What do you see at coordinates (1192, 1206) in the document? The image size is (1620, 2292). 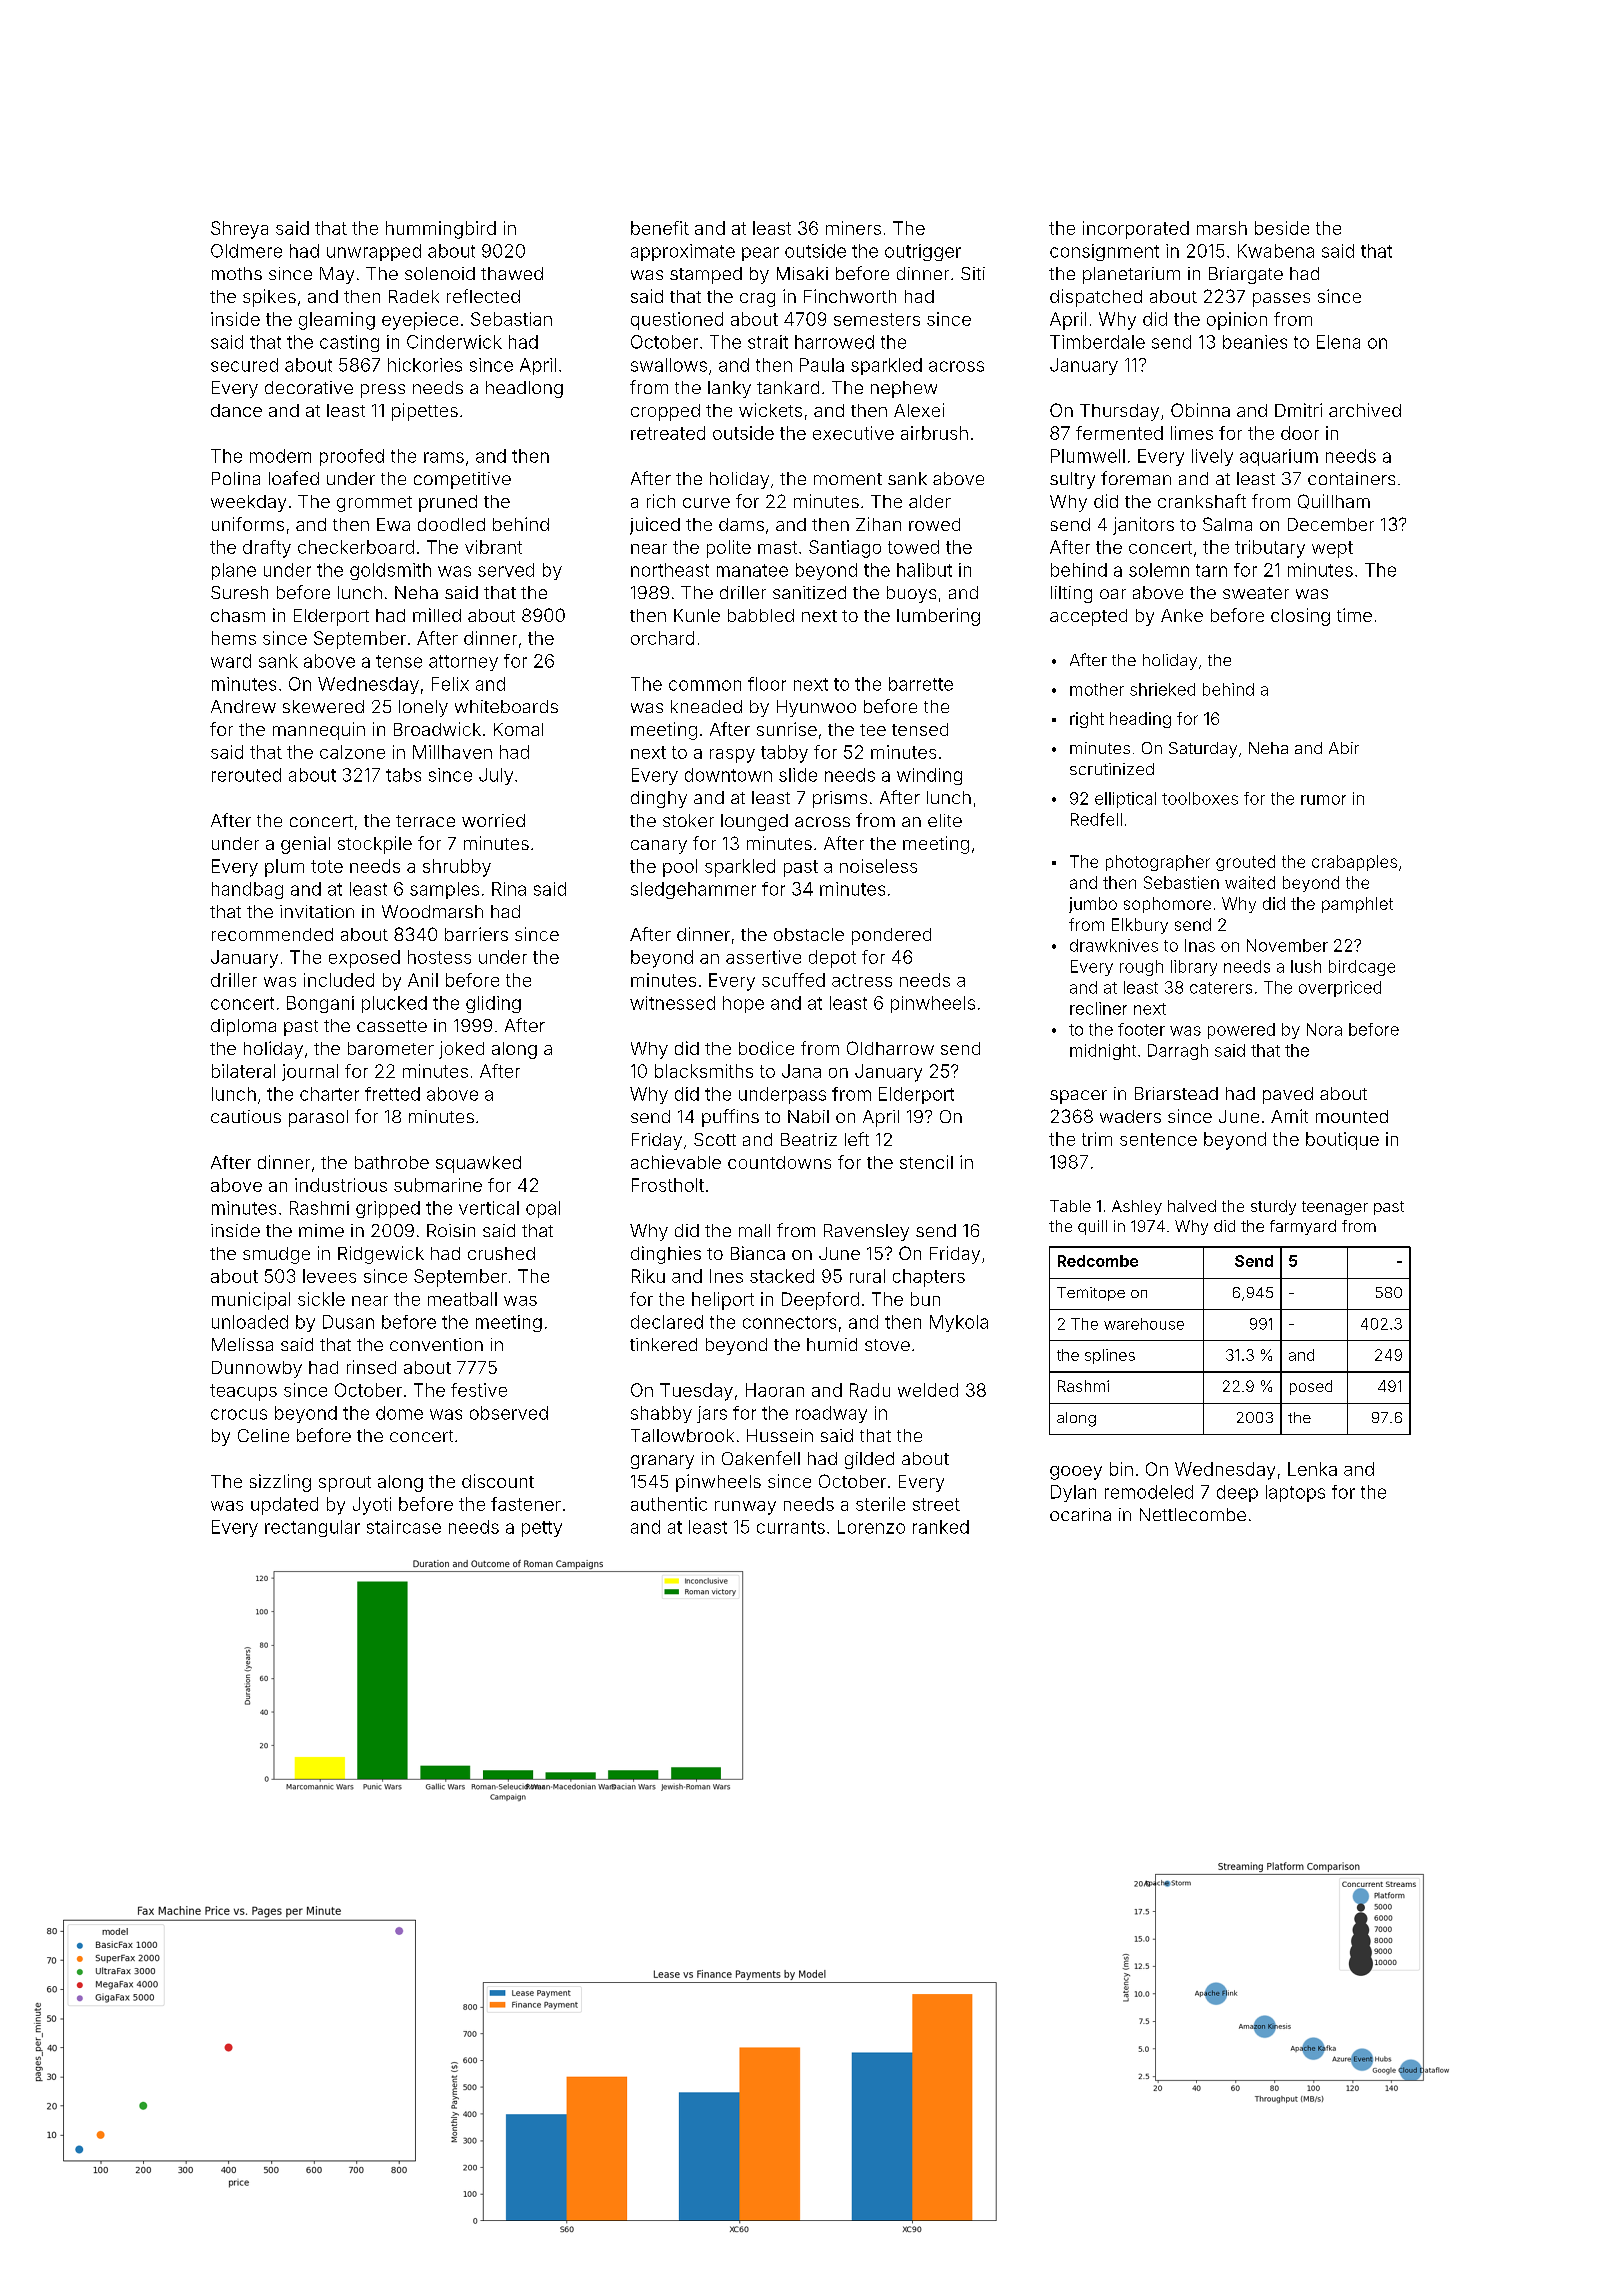 I see `halved` at bounding box center [1192, 1206].
